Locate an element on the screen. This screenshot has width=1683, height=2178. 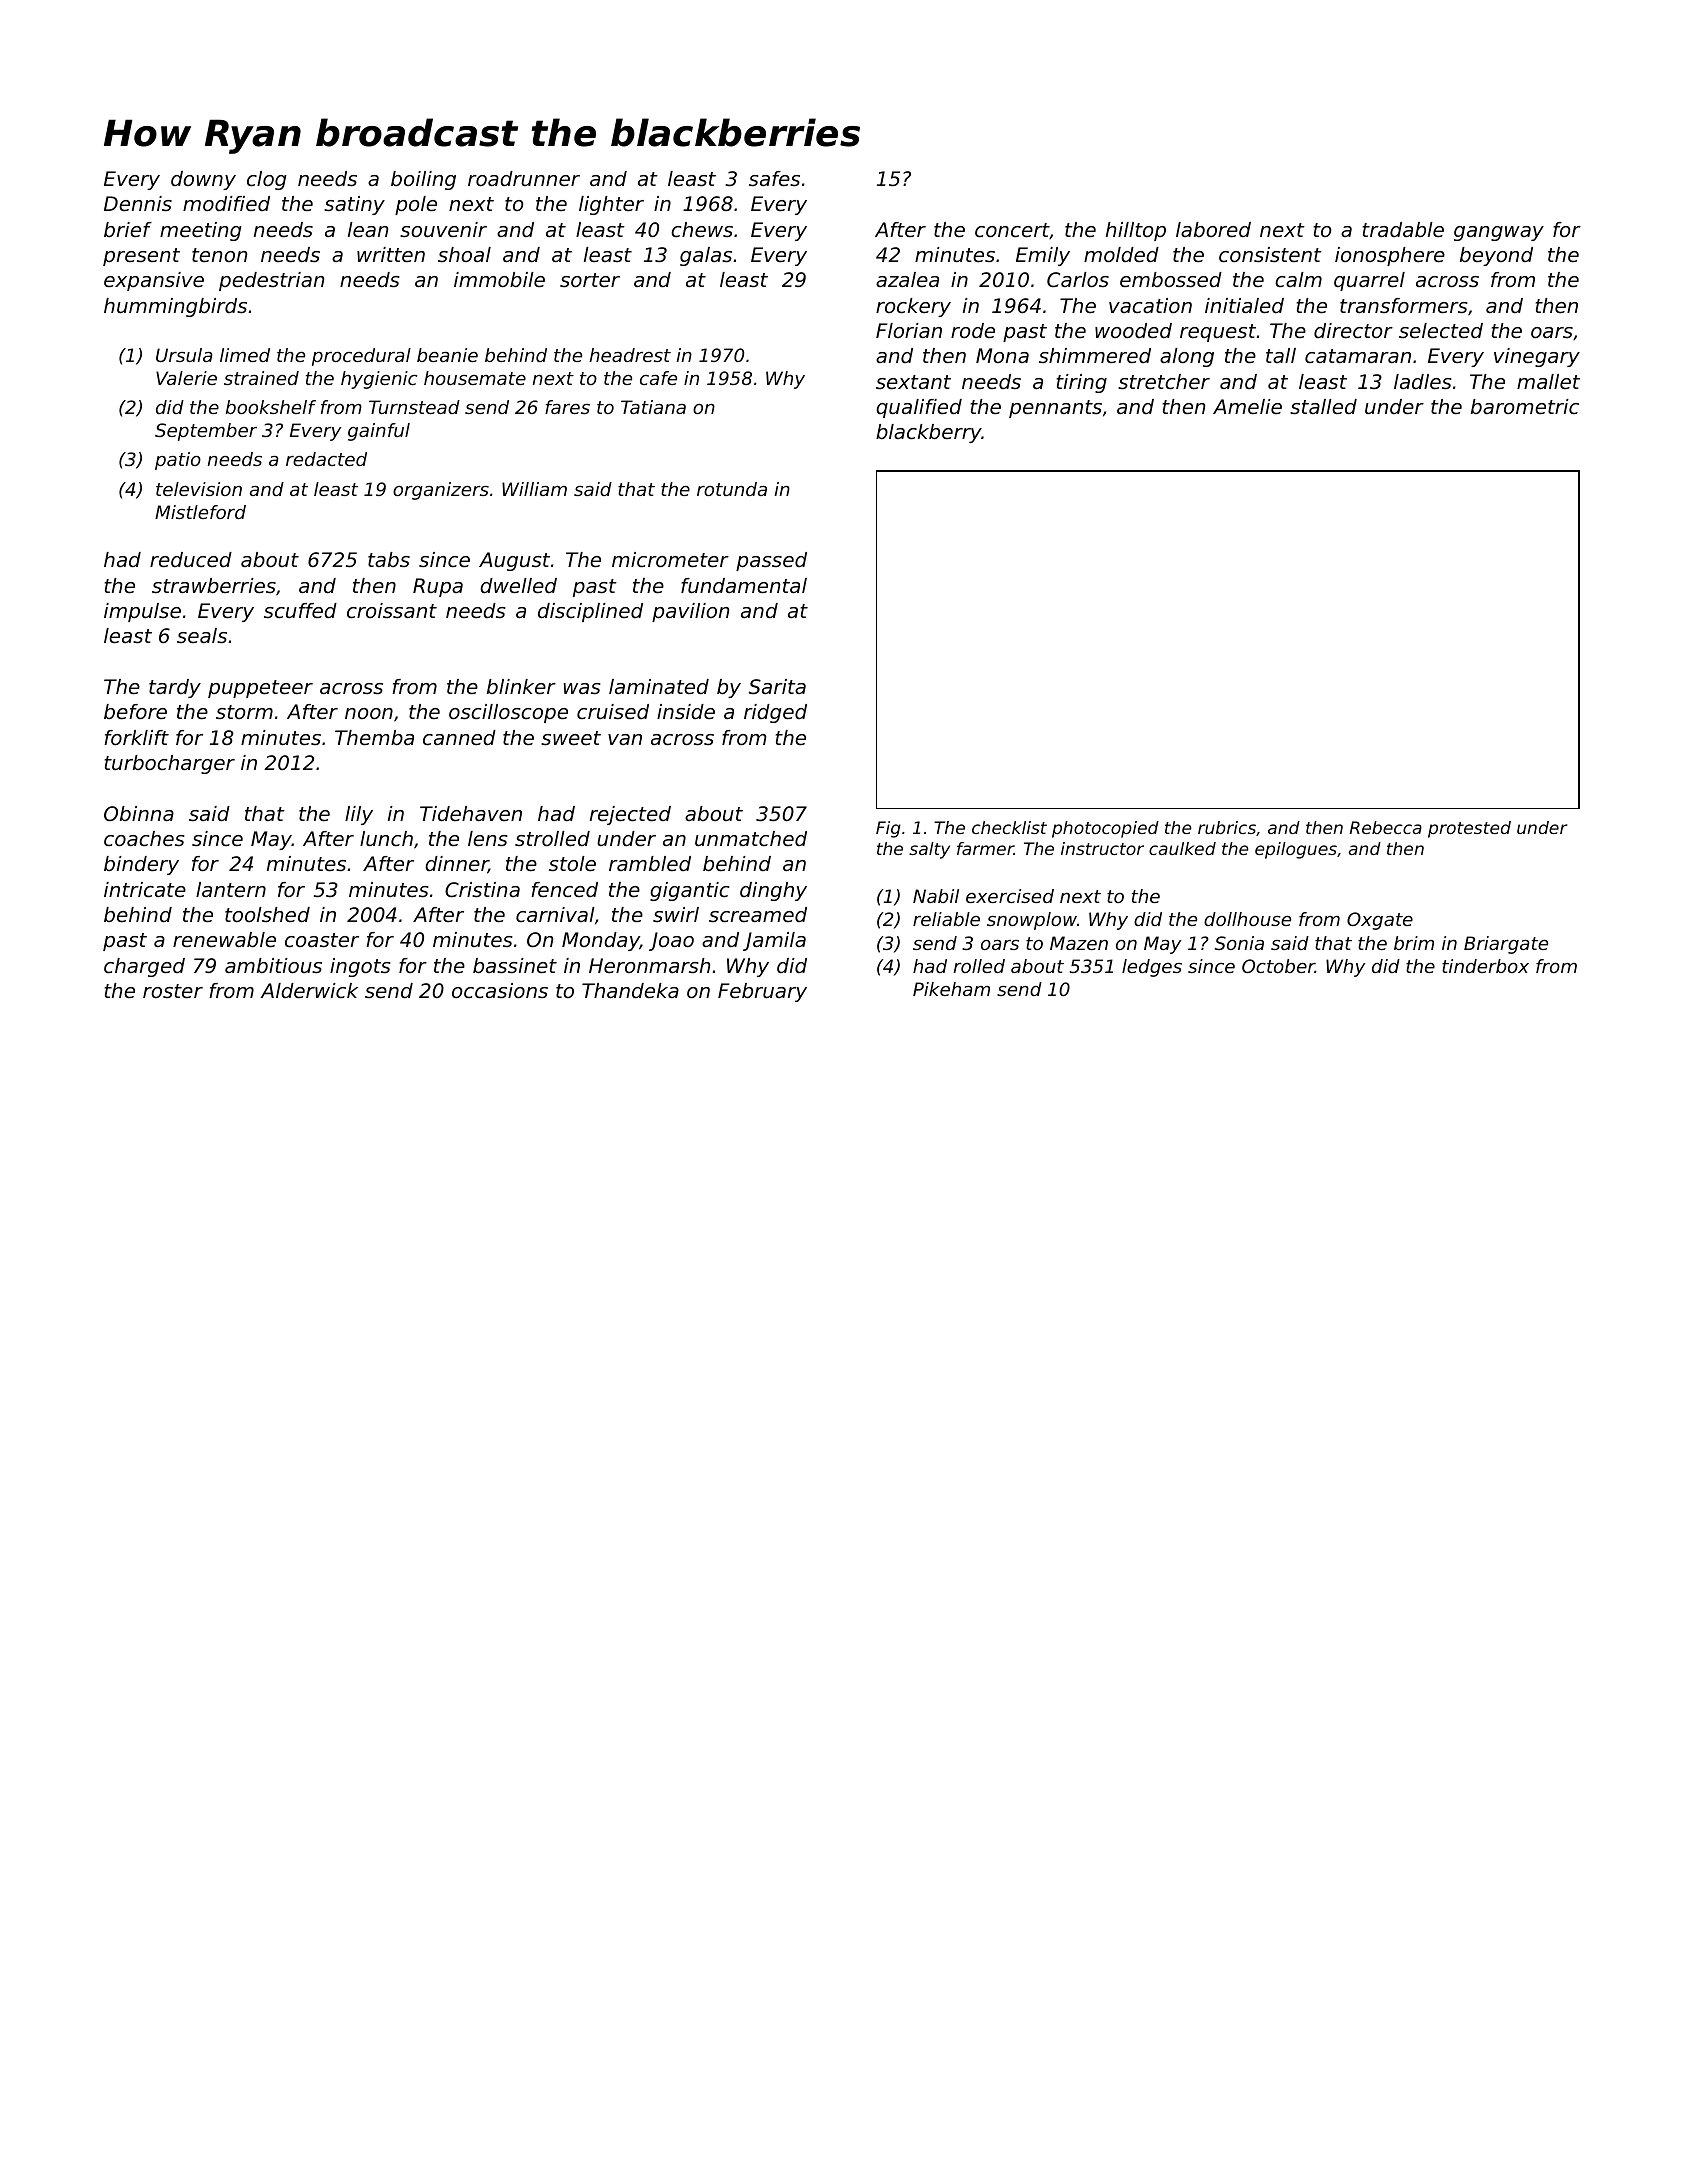
roster is located at coordinates (173, 991).
